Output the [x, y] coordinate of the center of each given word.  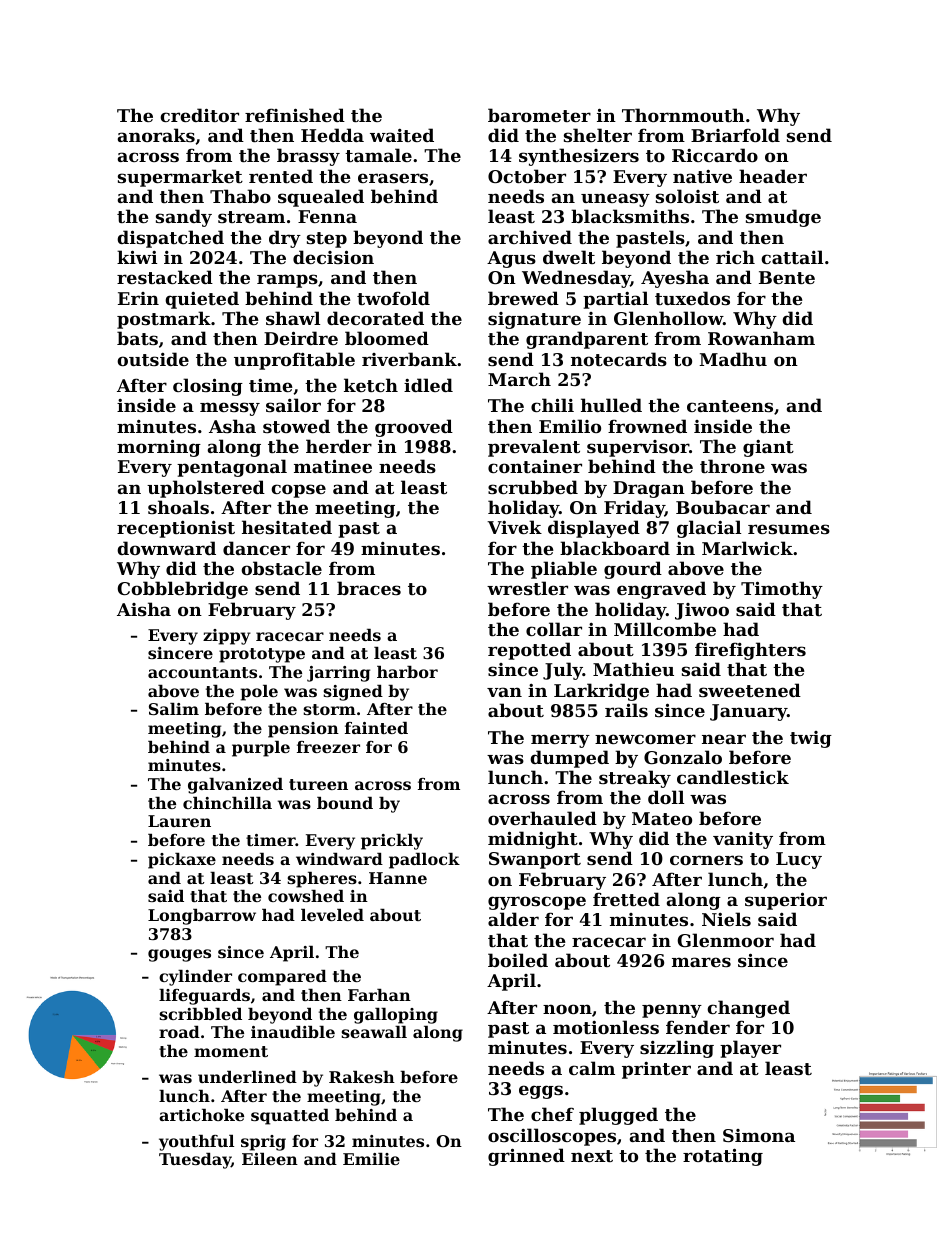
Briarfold [735, 135]
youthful [196, 1143]
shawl [293, 318]
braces [369, 588]
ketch [371, 385]
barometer [539, 115]
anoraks [156, 135]
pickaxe [182, 861]
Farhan [379, 995]
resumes [789, 529]
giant [768, 448]
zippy [227, 637]
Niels [726, 919]
